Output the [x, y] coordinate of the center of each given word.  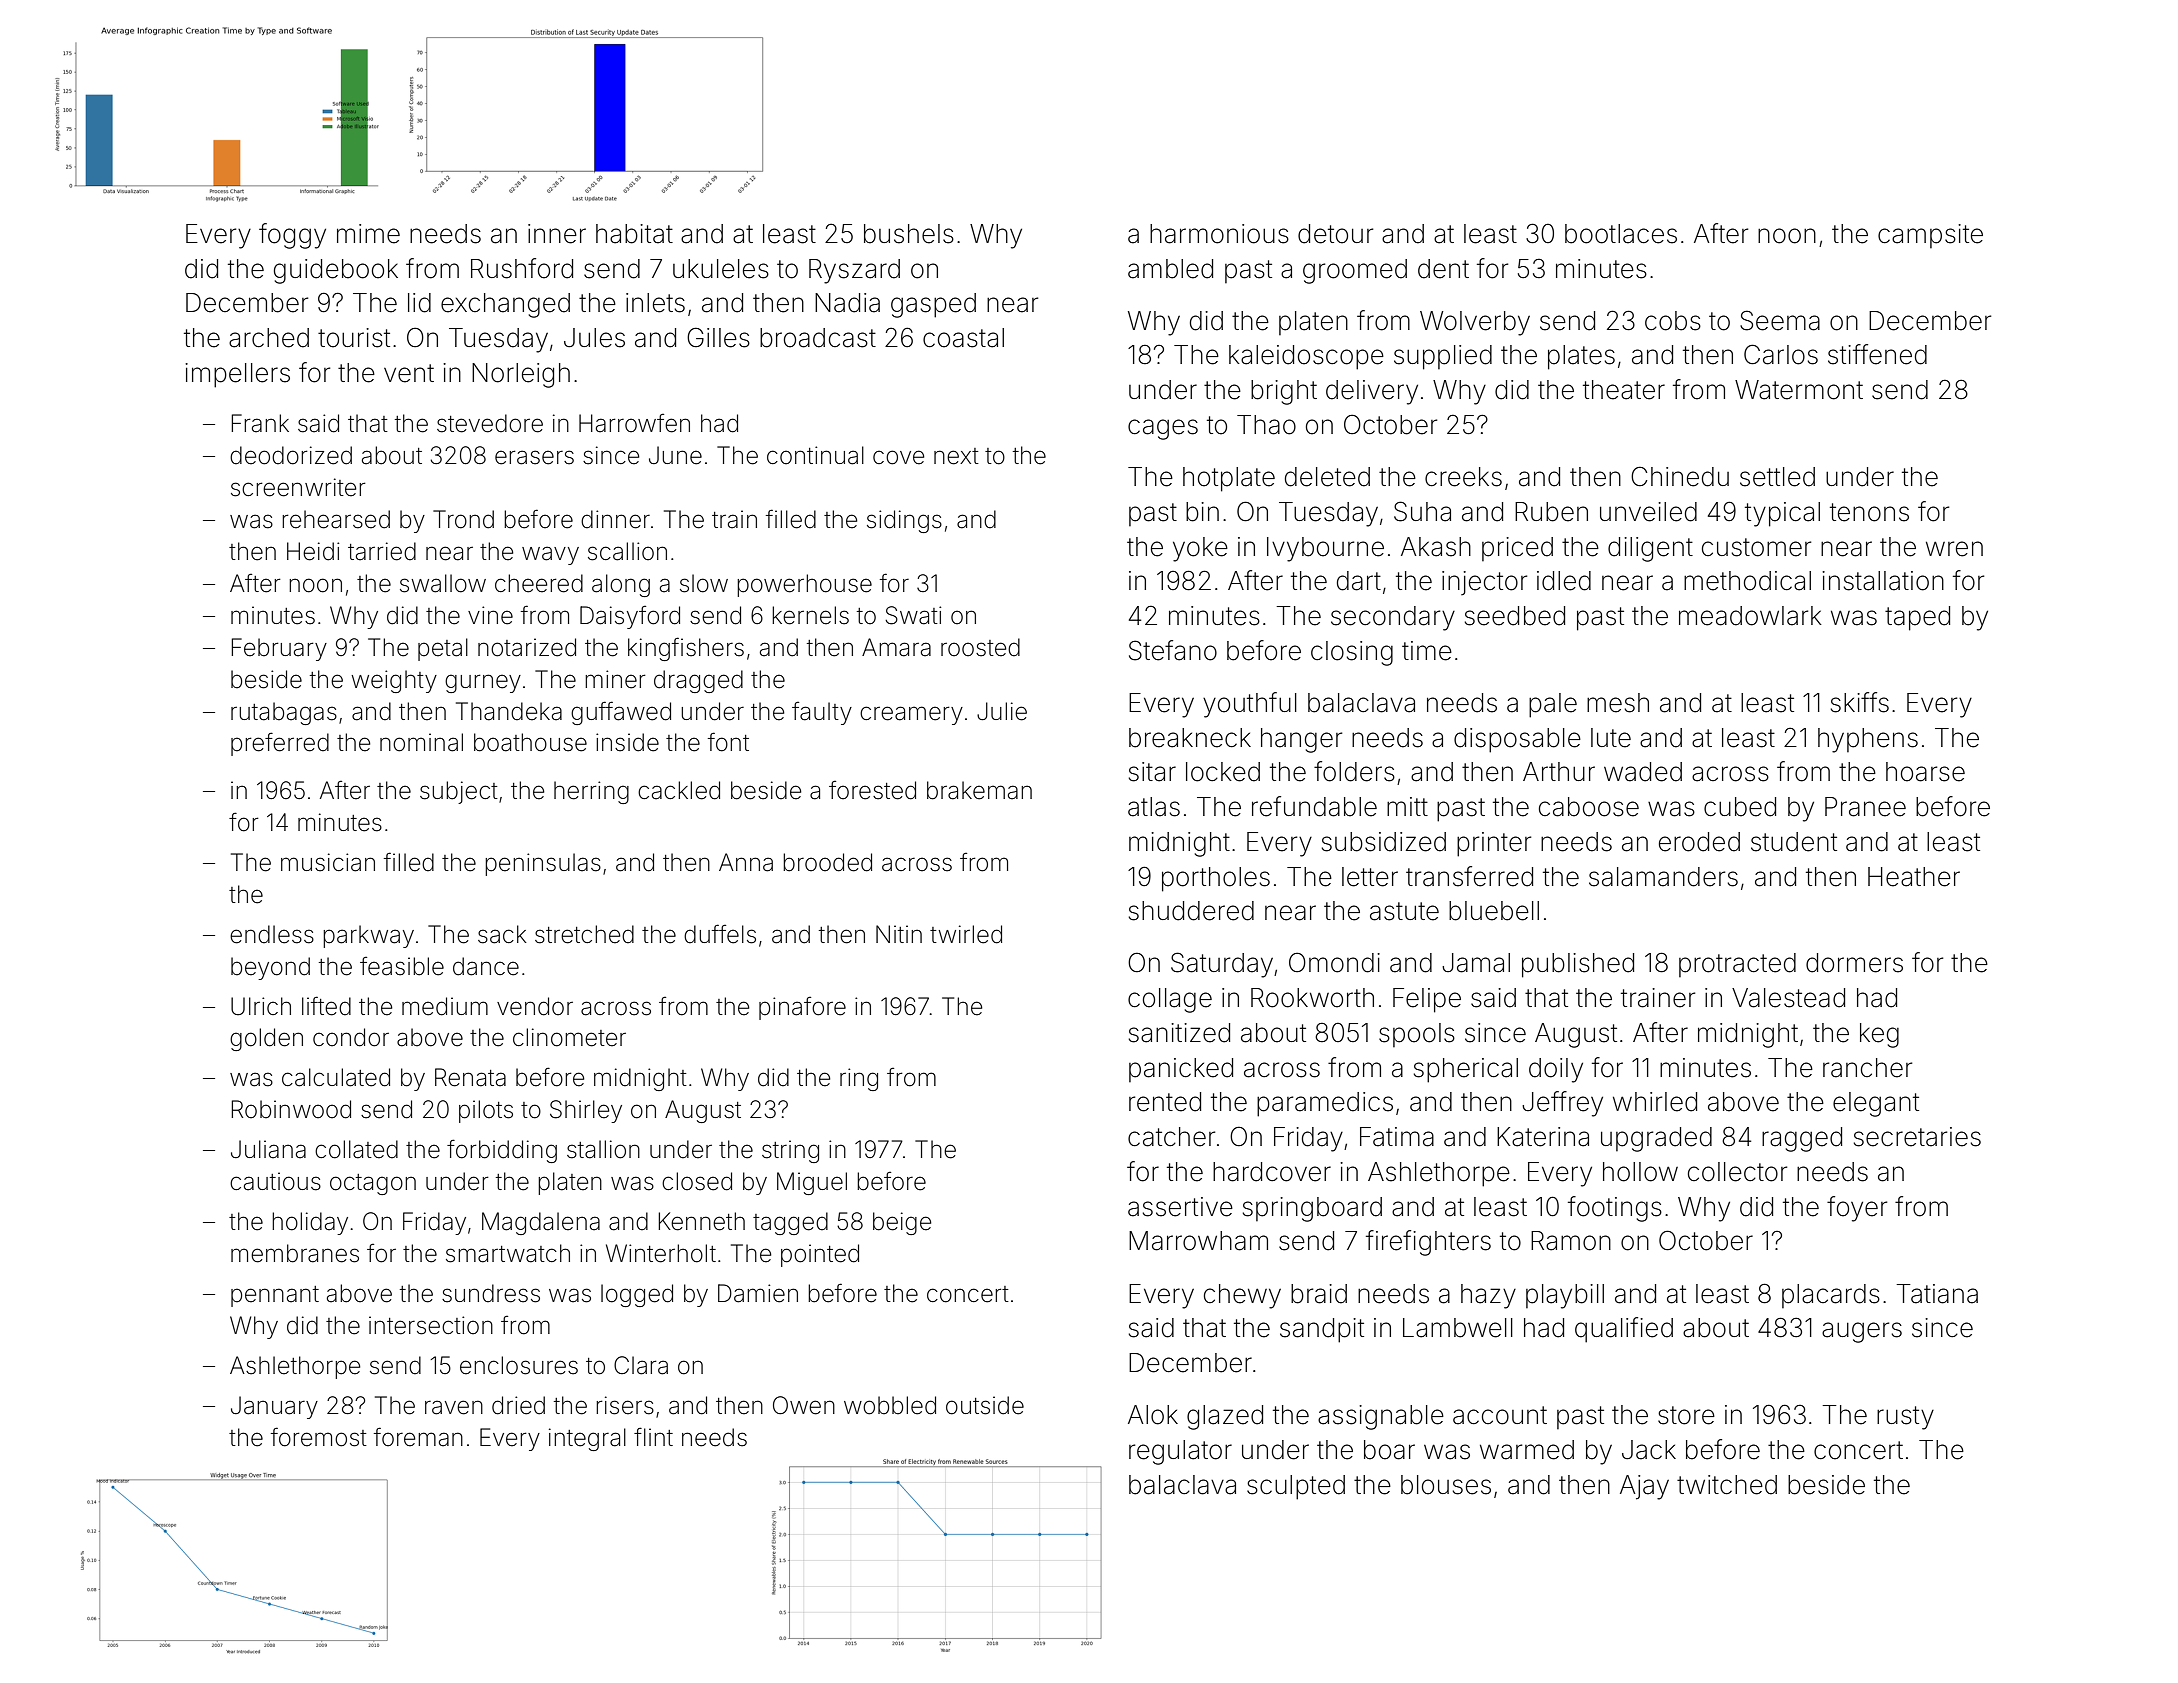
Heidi [313, 551]
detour [1335, 234]
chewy [1242, 1296]
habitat [634, 234]
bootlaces [1621, 234]
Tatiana [1937, 1294]
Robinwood [291, 1109]
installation [1883, 581]
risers [625, 1405]
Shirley [586, 1111]
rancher [1867, 1068]
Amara [896, 647]
